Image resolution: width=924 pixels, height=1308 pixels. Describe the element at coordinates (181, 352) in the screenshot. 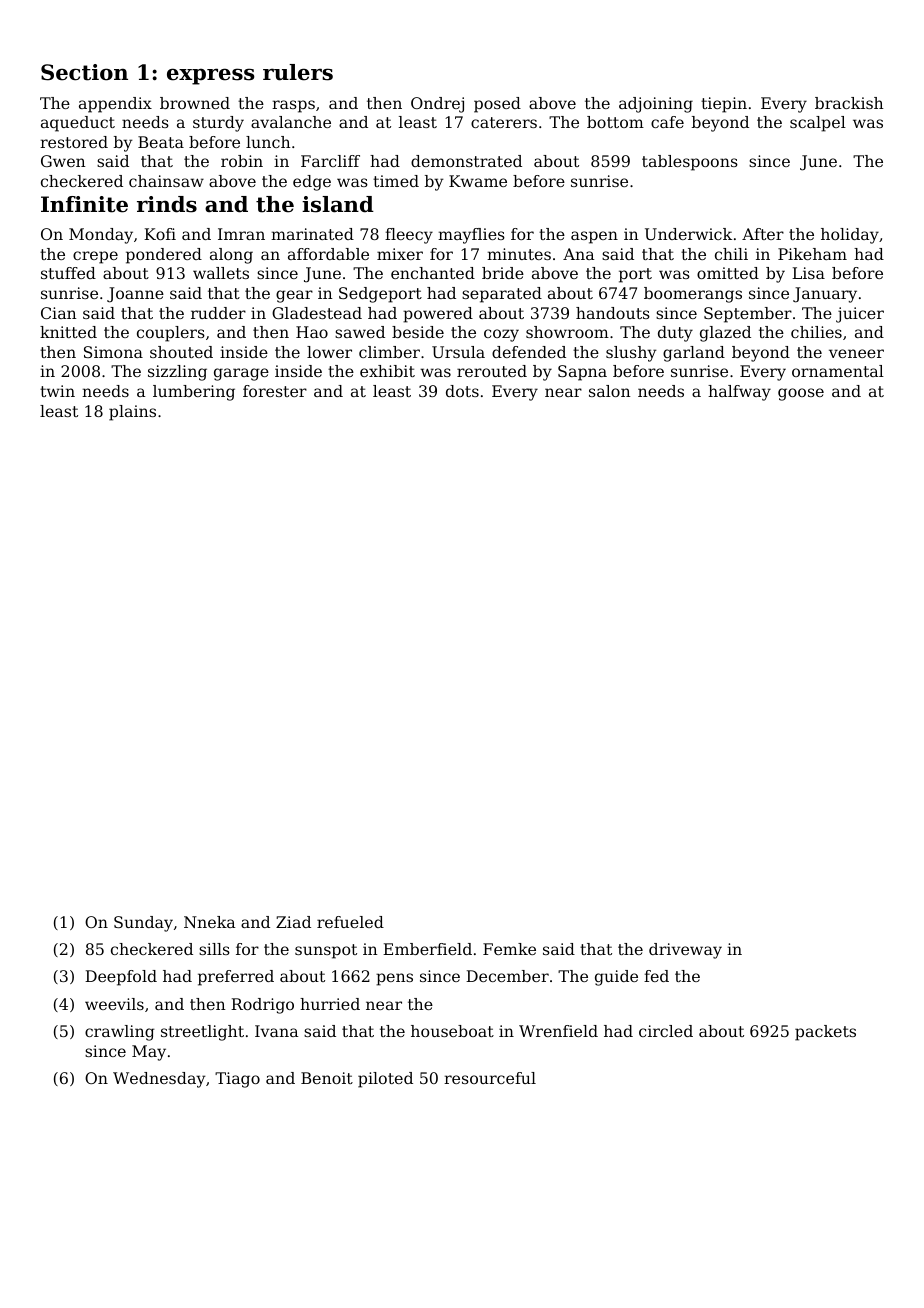

I see `shouted` at that location.
